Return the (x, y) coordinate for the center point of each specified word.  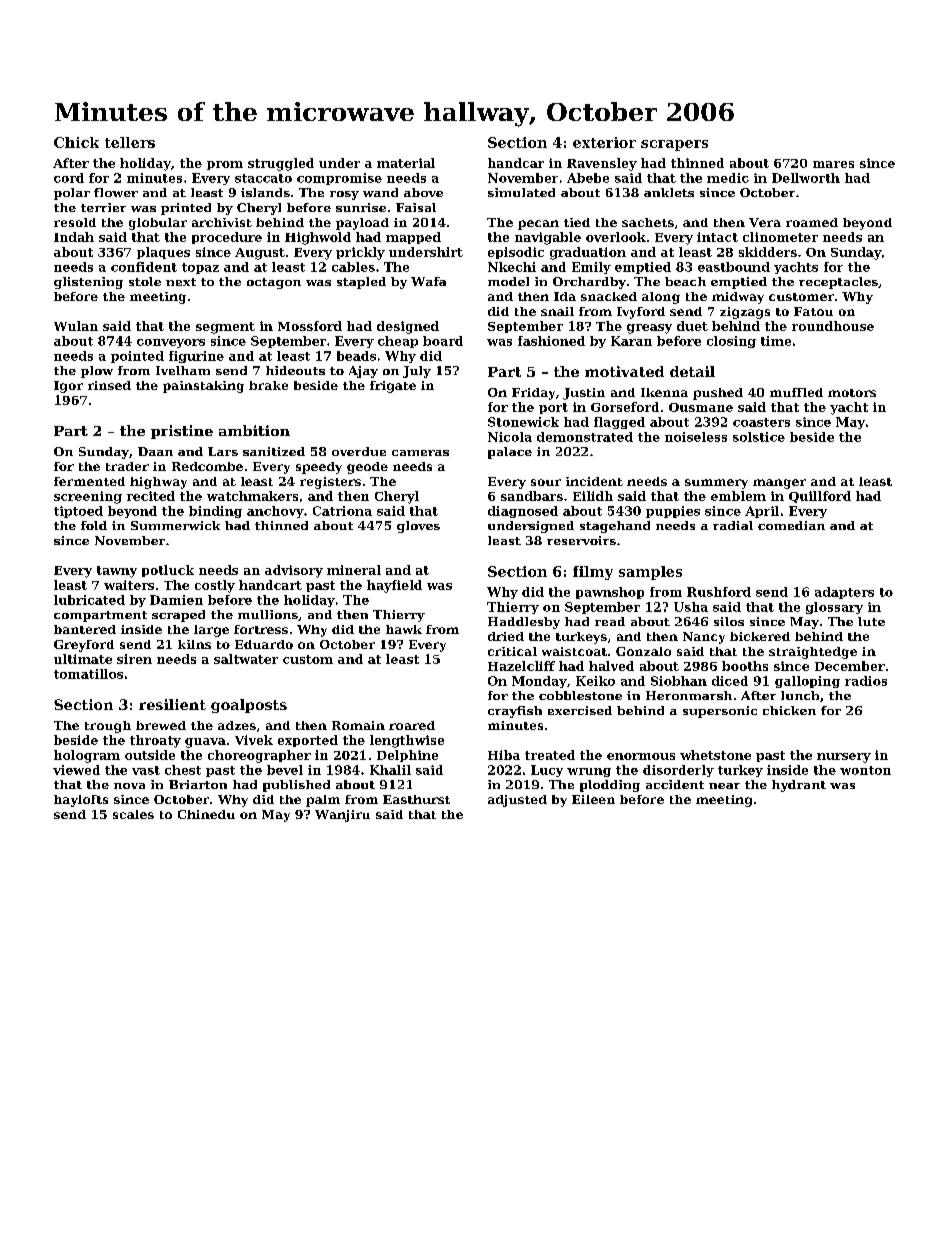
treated (550, 755)
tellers (130, 142)
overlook (616, 237)
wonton (865, 770)
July (417, 372)
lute (871, 621)
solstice (759, 437)
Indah (74, 237)
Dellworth (806, 178)
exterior (604, 142)
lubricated (89, 600)
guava (205, 743)
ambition (254, 430)
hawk (404, 629)
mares (833, 164)
